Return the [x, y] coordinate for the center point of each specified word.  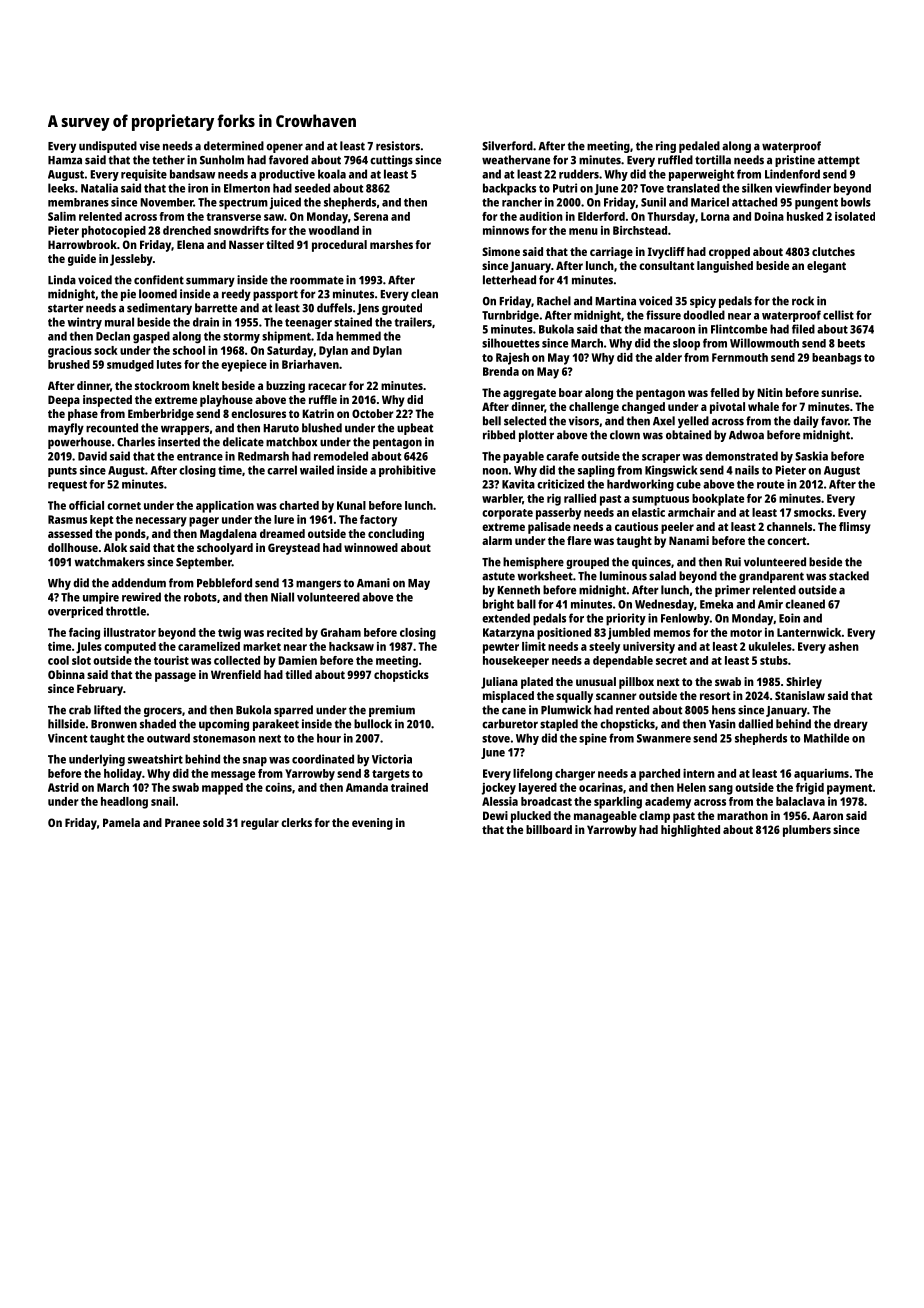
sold [213, 822]
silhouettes [511, 343]
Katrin [318, 413]
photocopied [114, 232]
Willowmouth [764, 343]
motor [746, 633]
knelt [206, 385]
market [262, 646]
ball [526, 604]
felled [724, 392]
